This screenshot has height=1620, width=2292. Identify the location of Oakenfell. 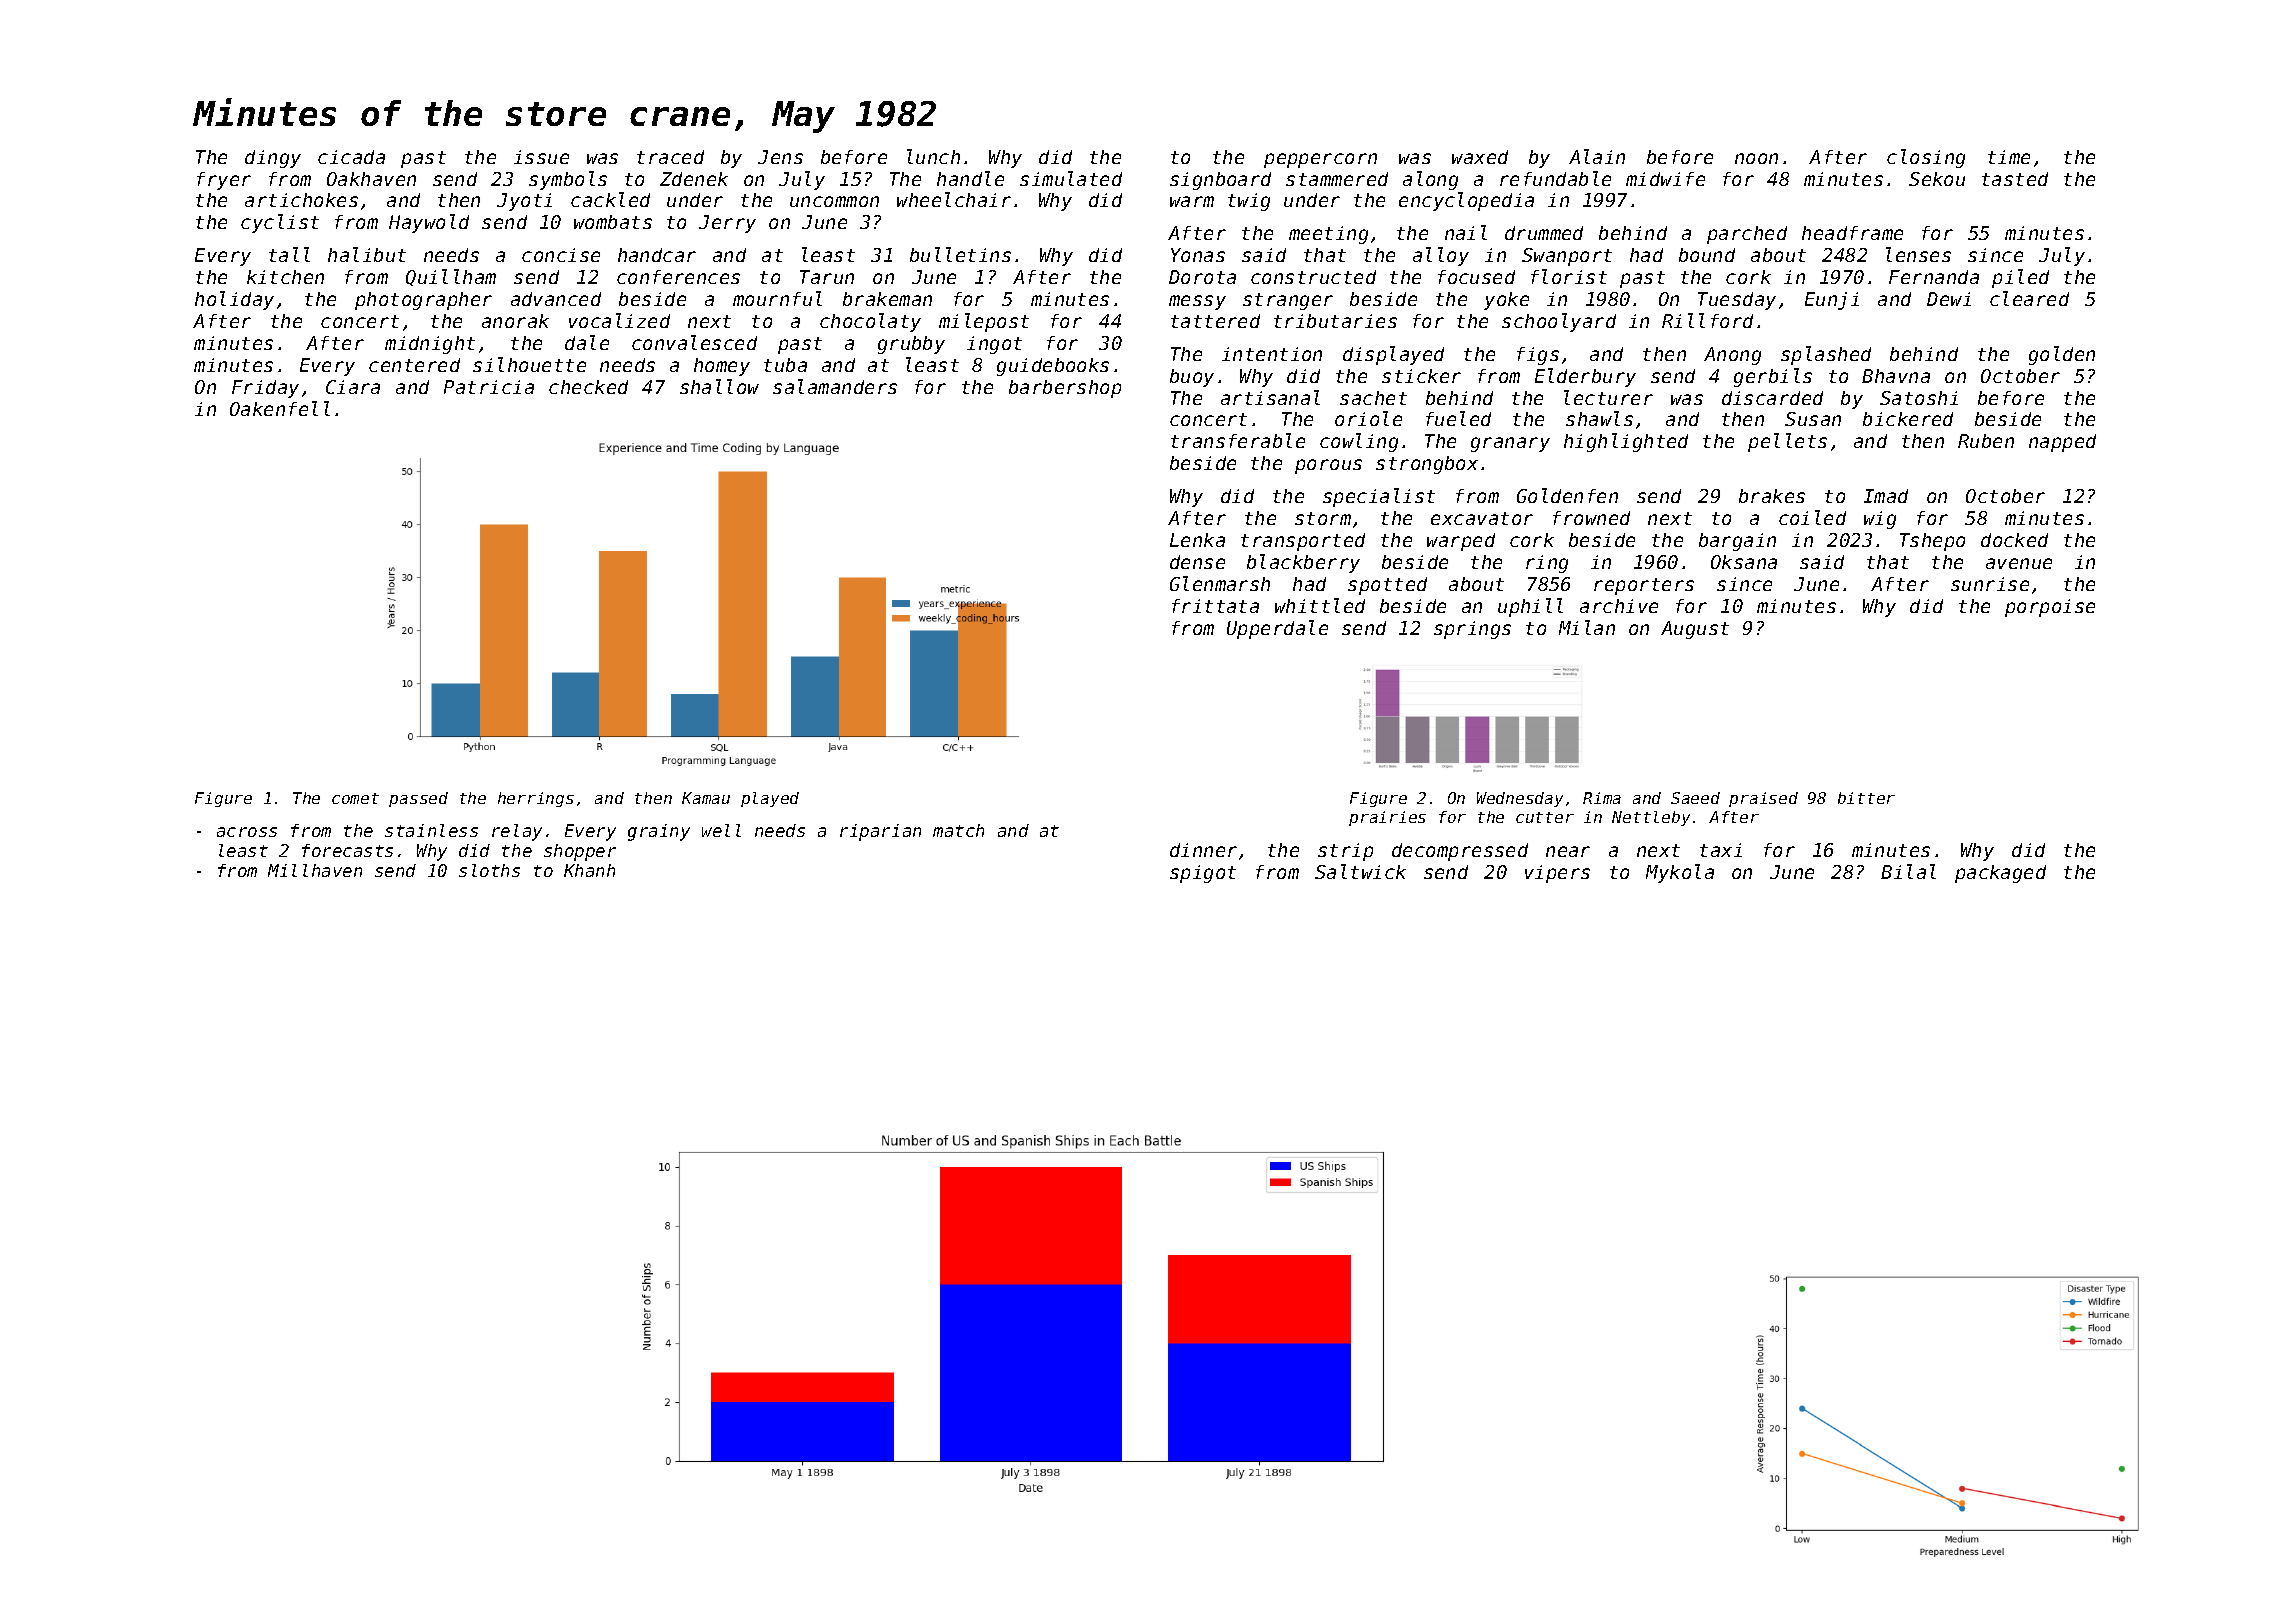
(280, 408).
